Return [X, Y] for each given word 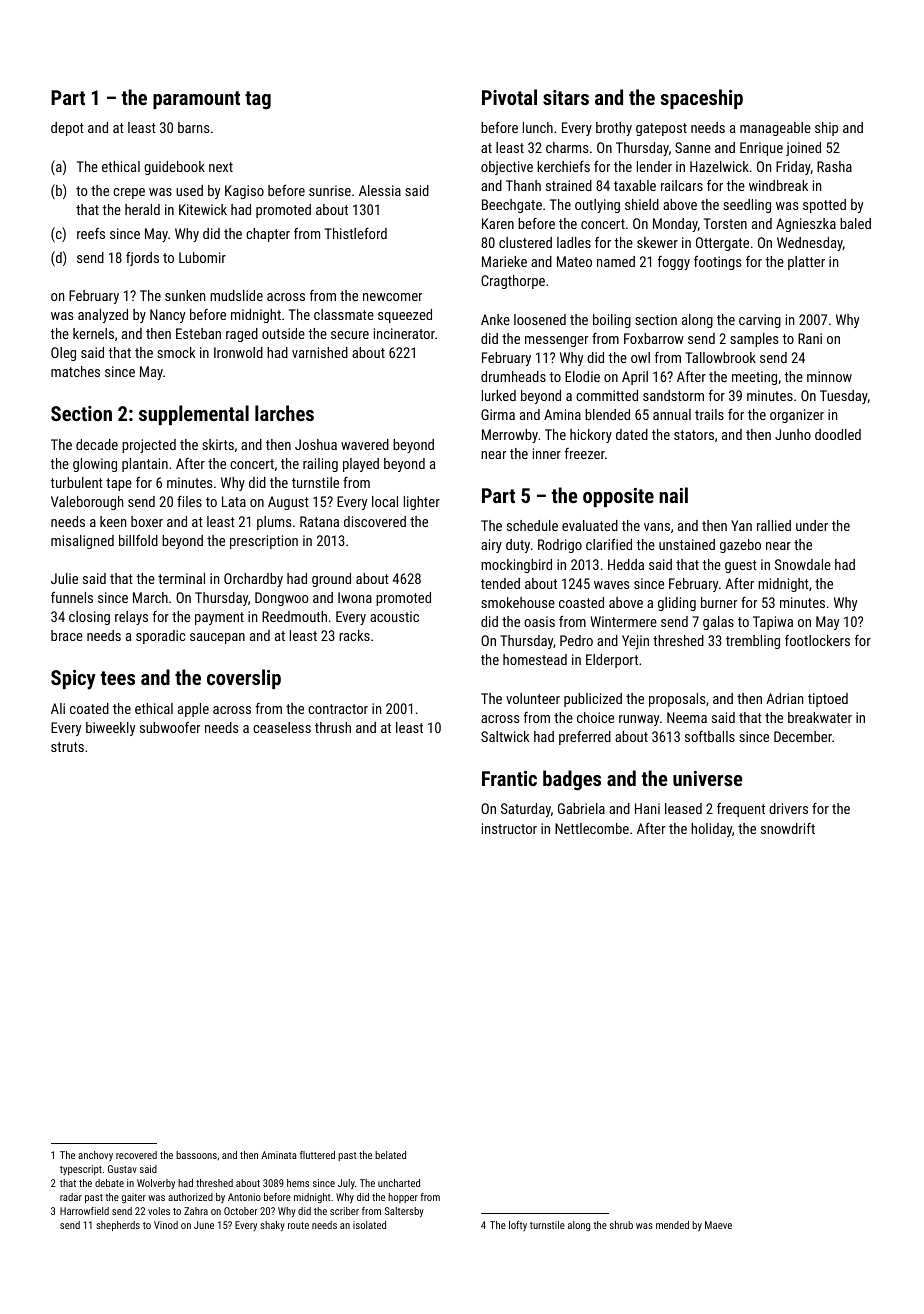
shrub [621, 1225]
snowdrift [788, 828]
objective [507, 168]
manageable [775, 129]
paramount [196, 100]
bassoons [196, 1155]
